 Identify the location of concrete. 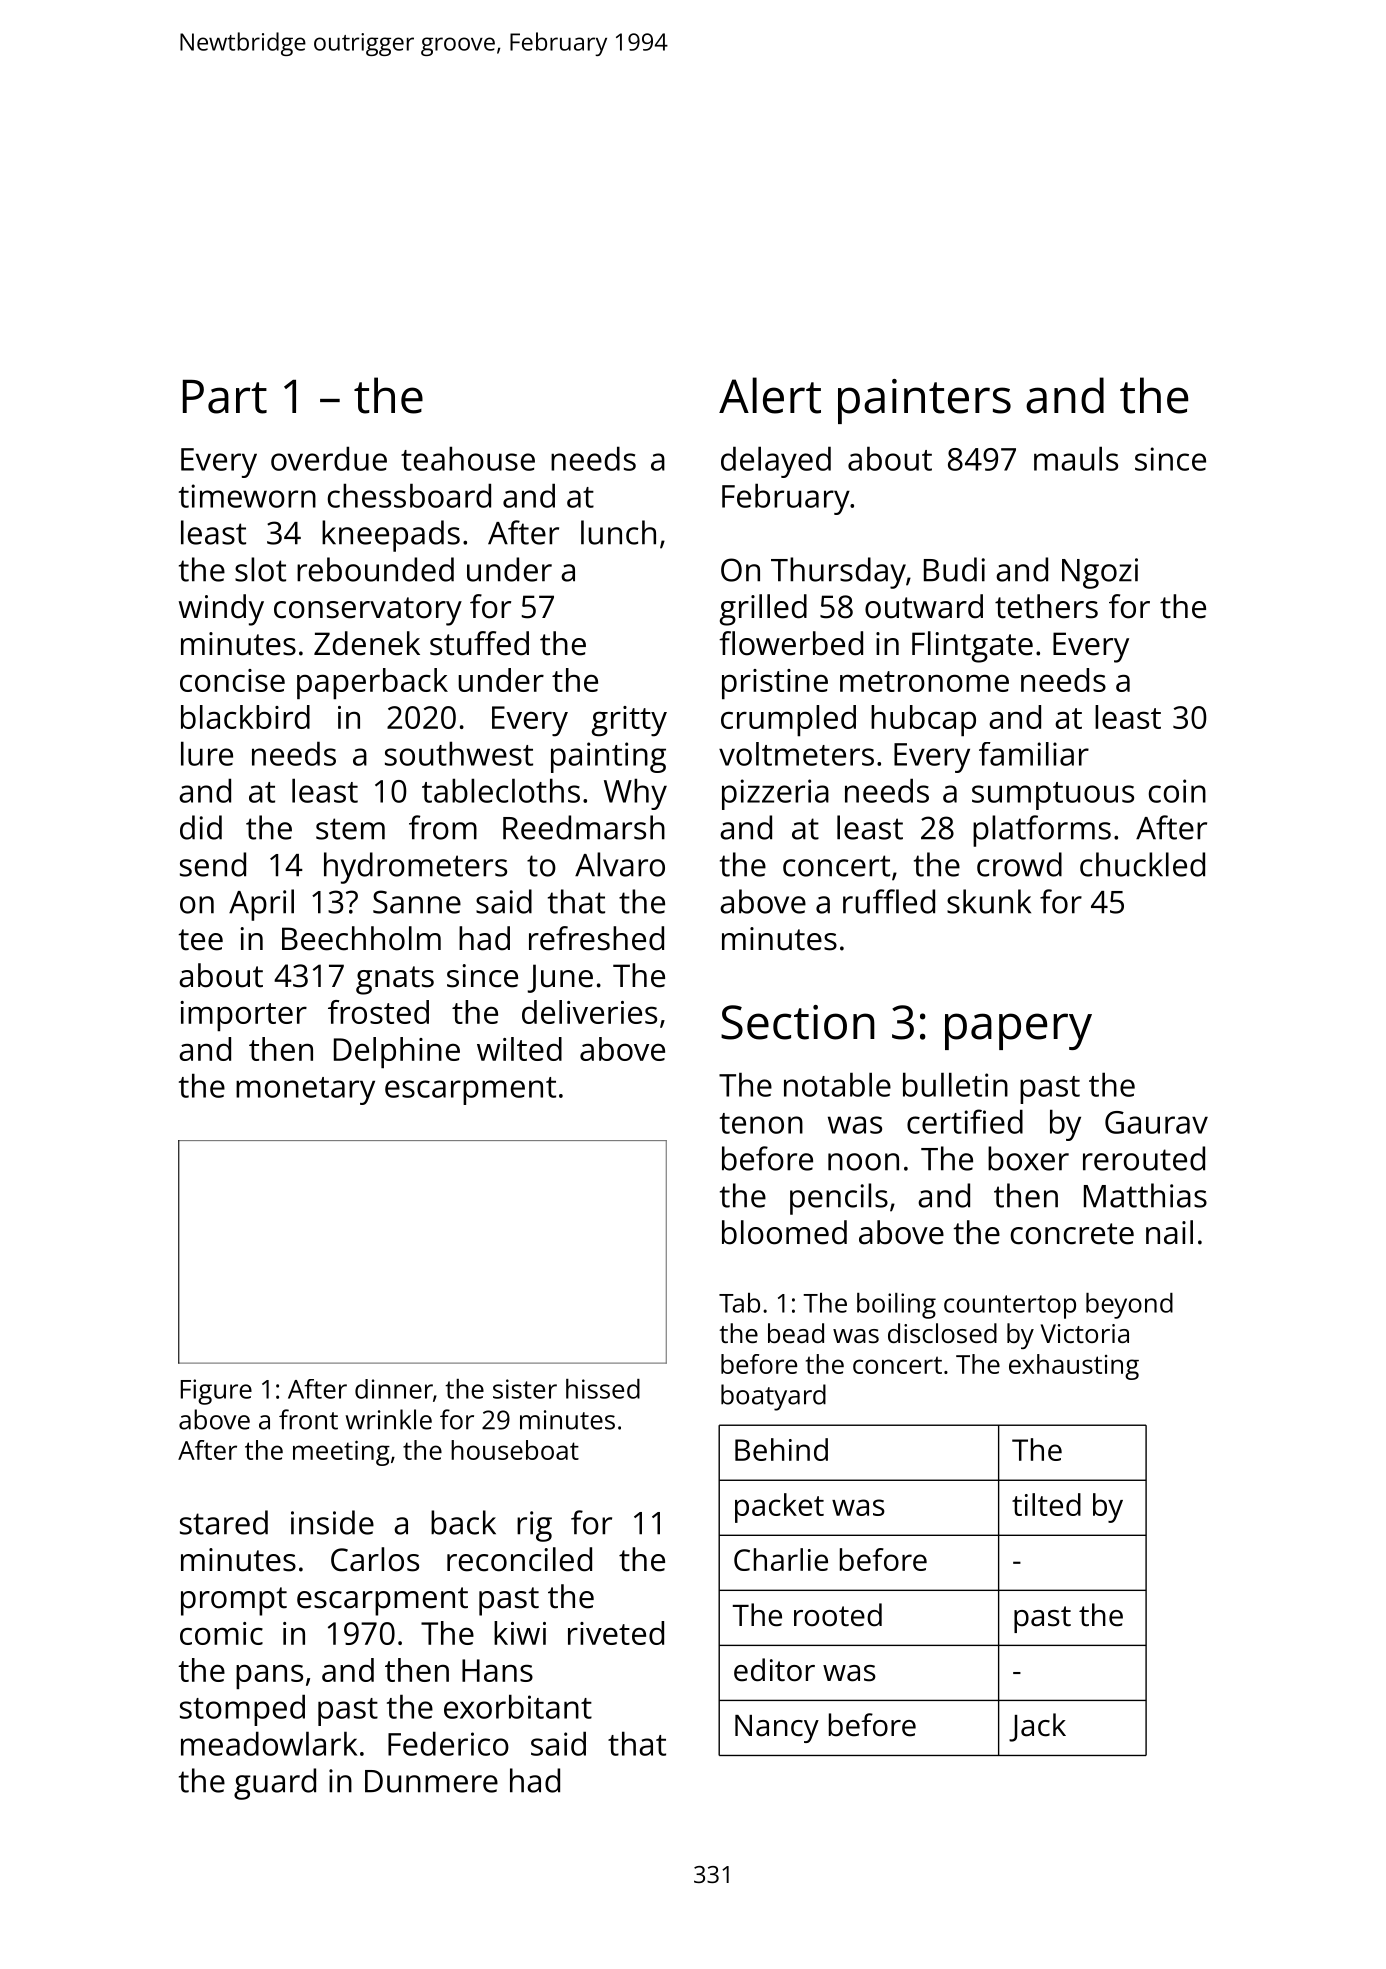
(1072, 1234).
